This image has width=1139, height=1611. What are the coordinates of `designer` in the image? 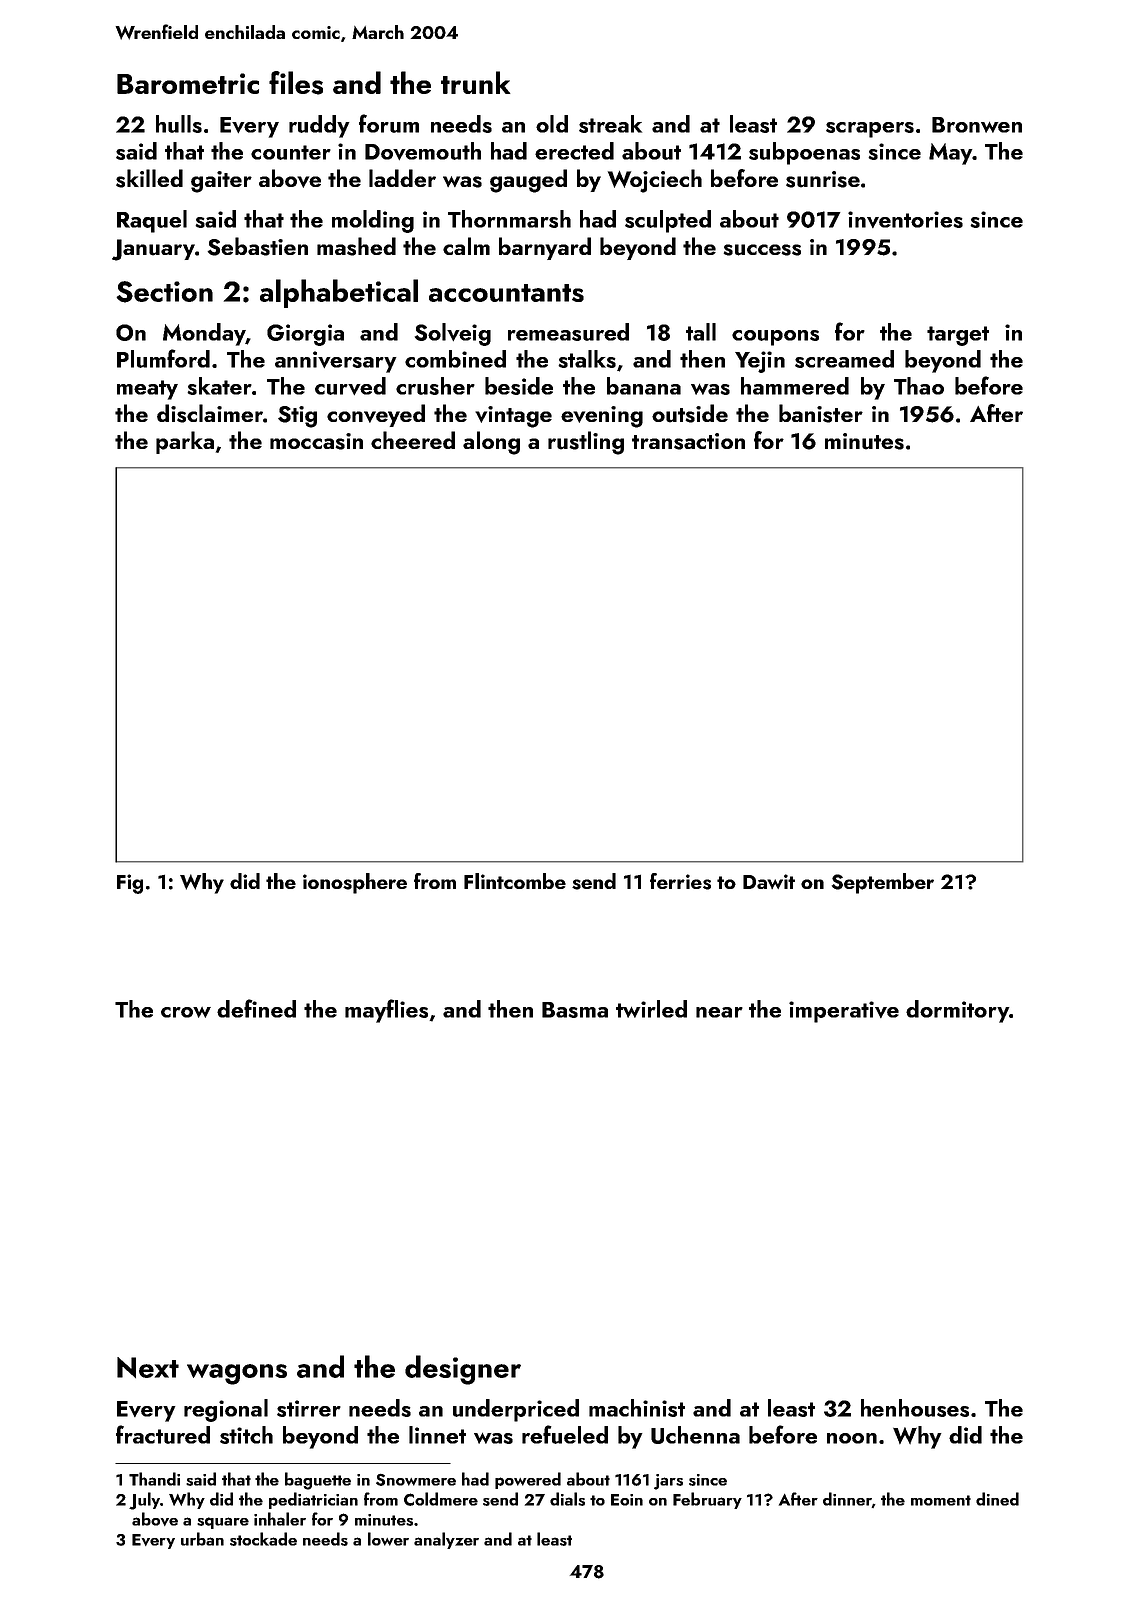 It's located at (463, 1370).
